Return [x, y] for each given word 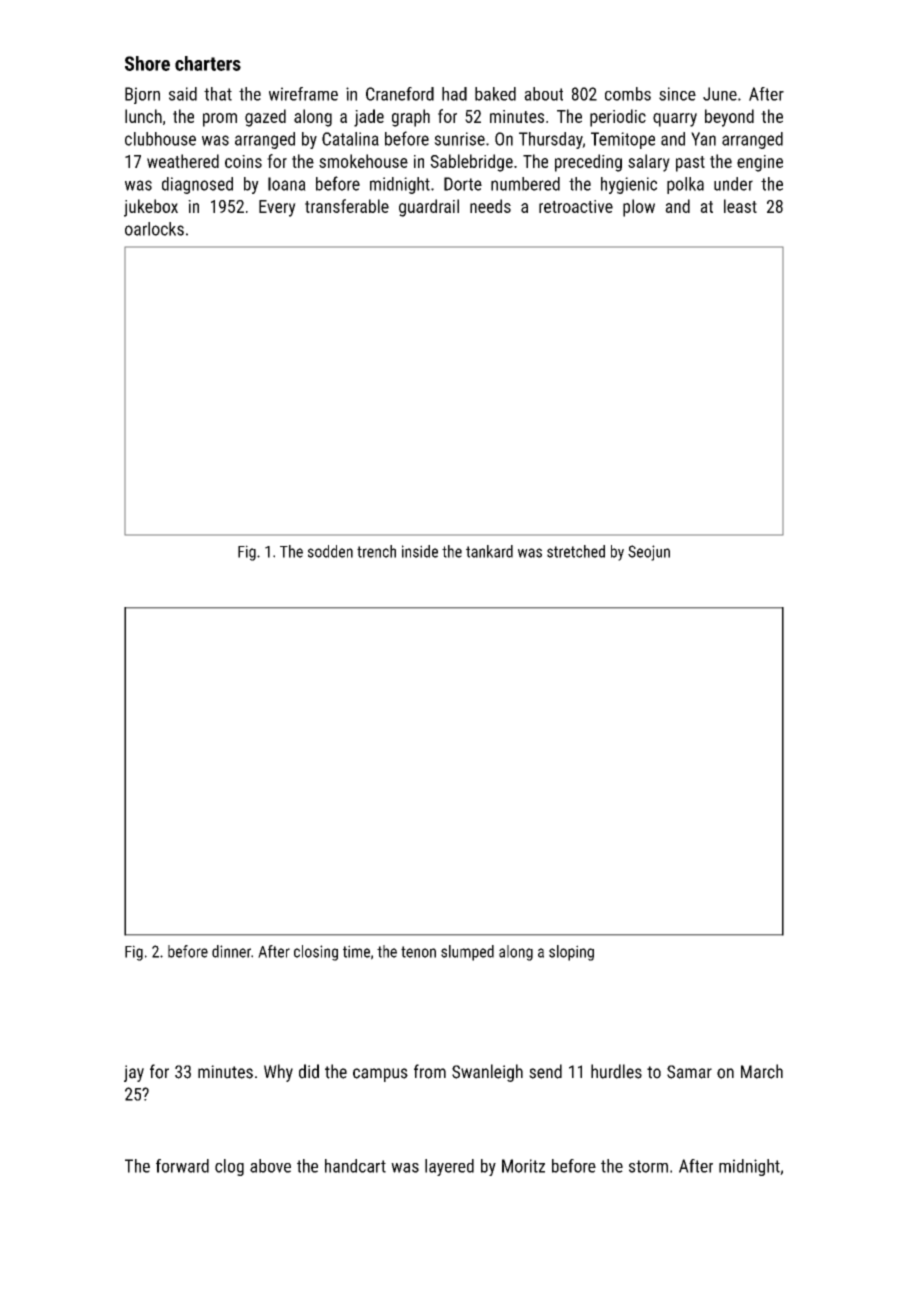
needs [490, 206]
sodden [330, 551]
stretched [576, 551]
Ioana [287, 184]
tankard [489, 551]
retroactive [576, 206]
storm [648, 1166]
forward [182, 1166]
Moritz [523, 1166]
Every [277, 208]
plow [639, 208]
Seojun [649, 553]
